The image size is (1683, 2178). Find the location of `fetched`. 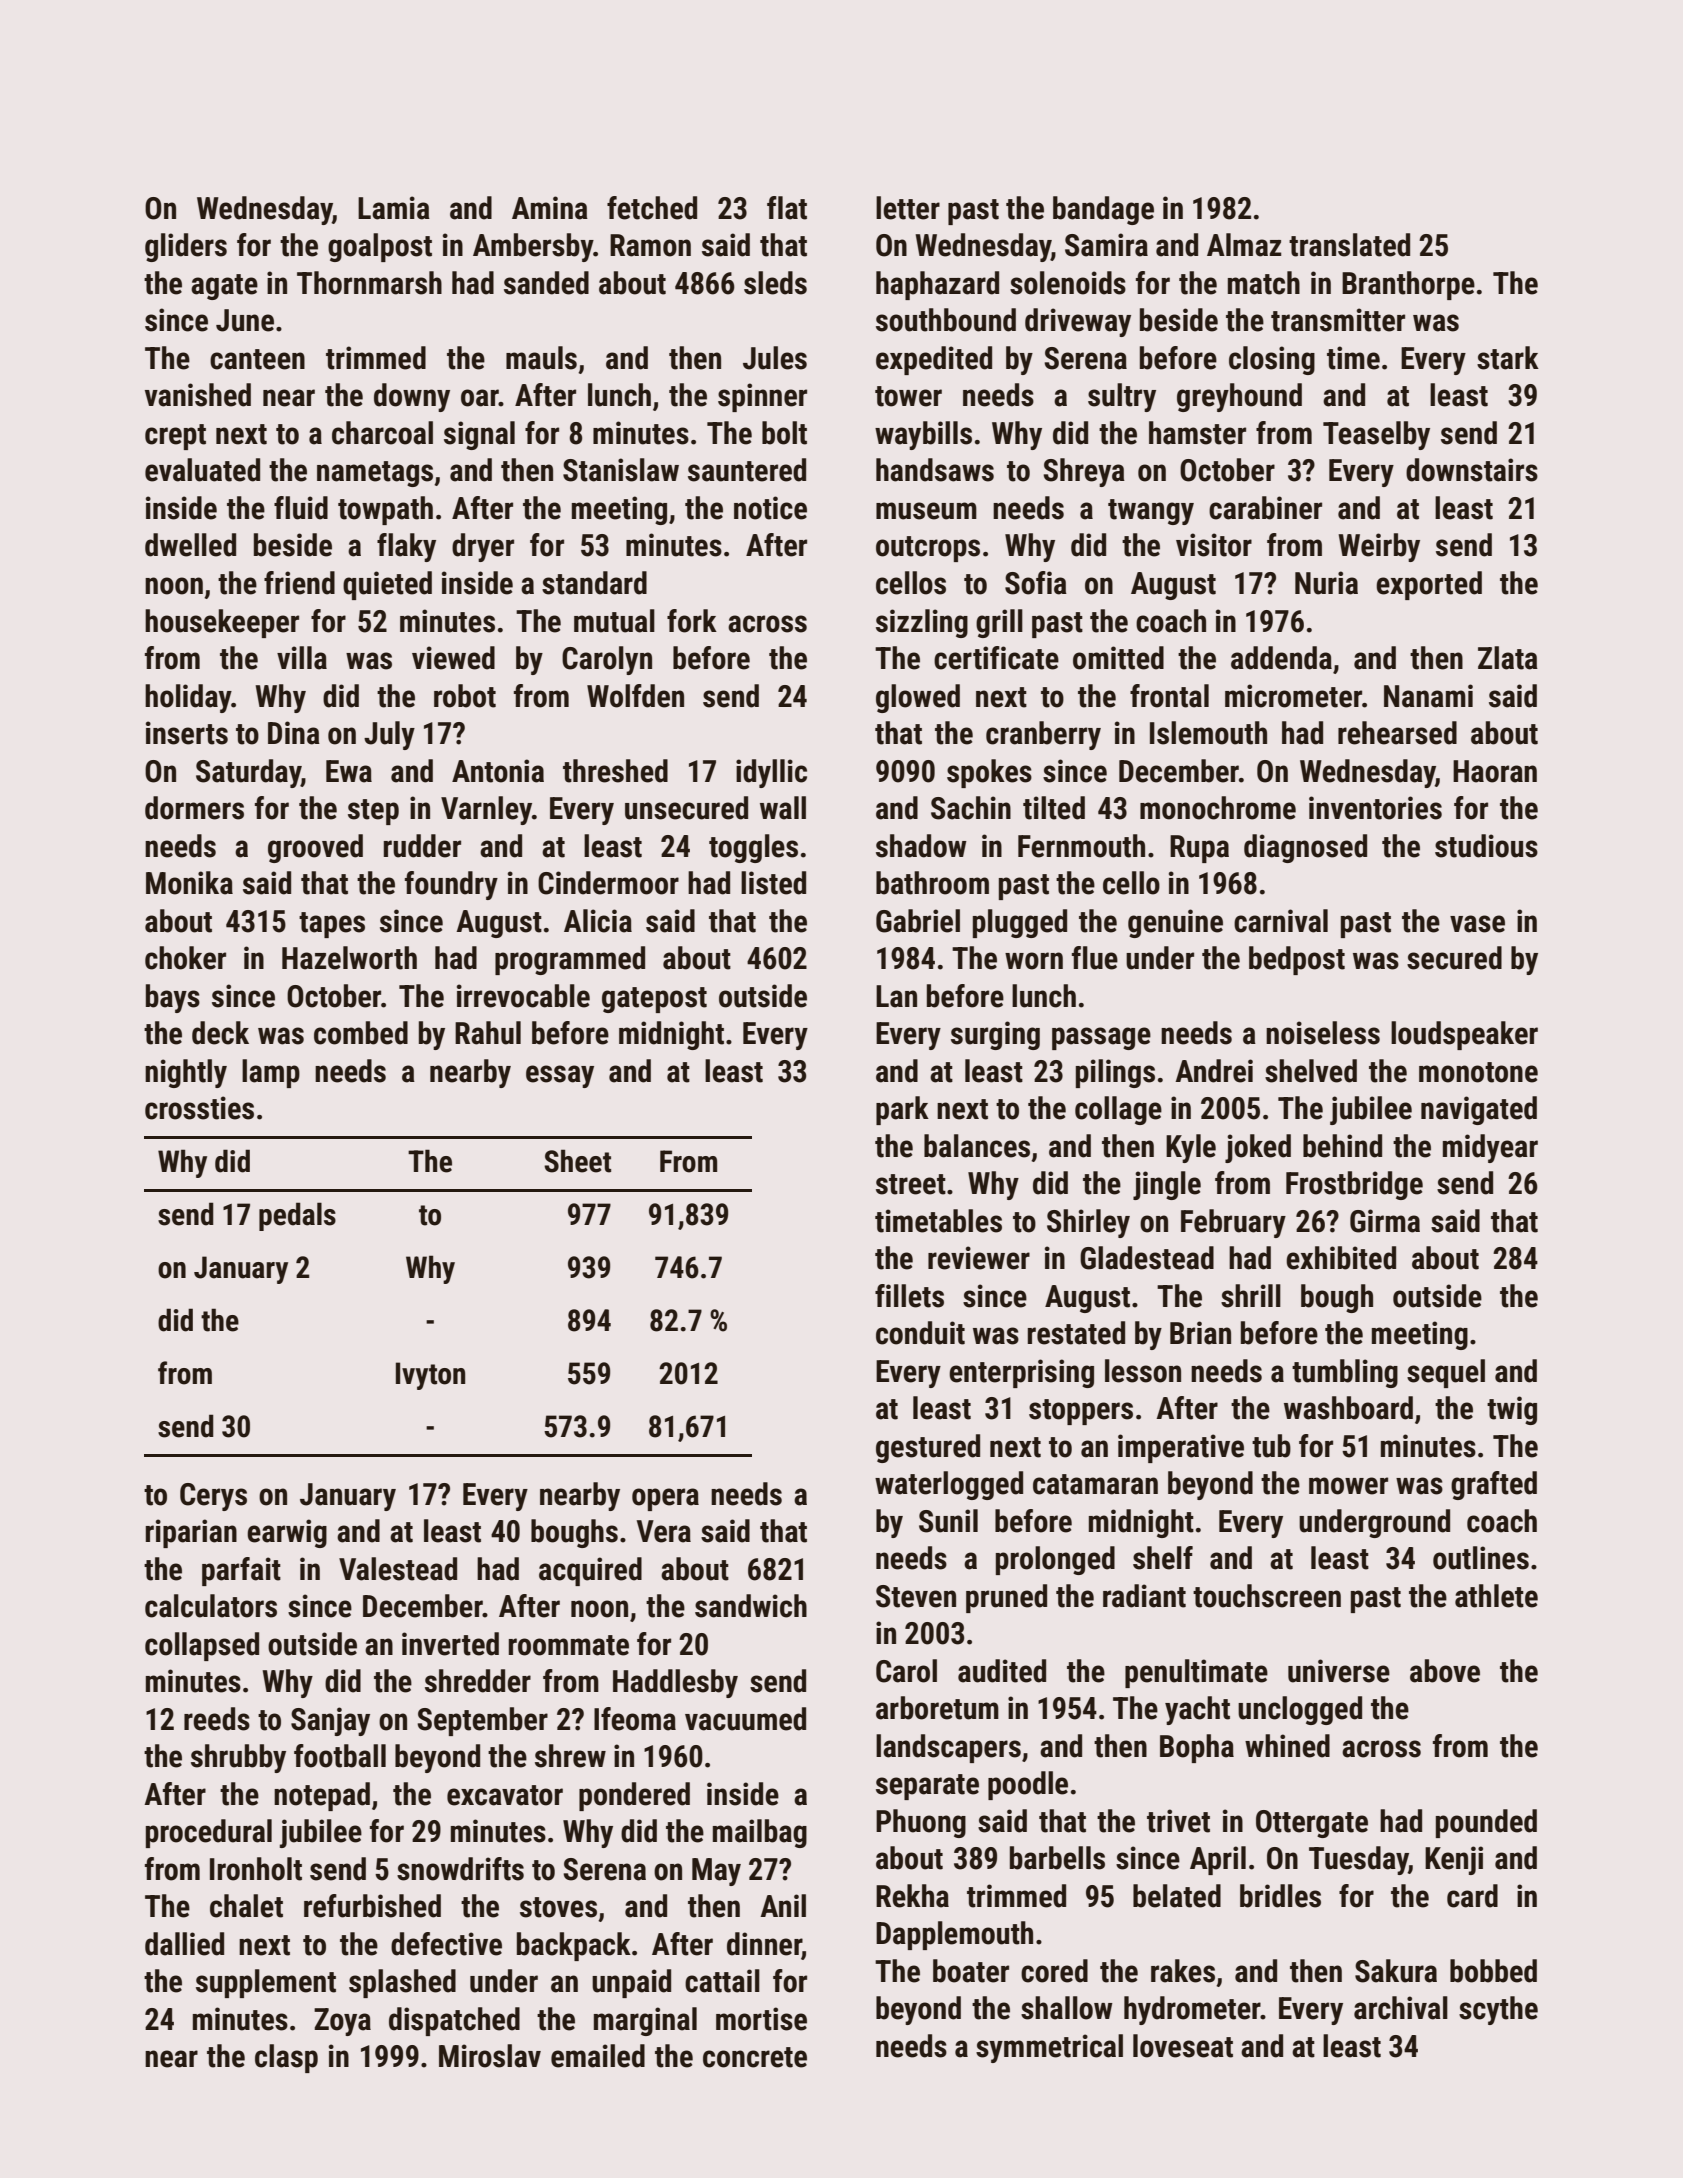

fetched is located at coordinates (652, 208).
